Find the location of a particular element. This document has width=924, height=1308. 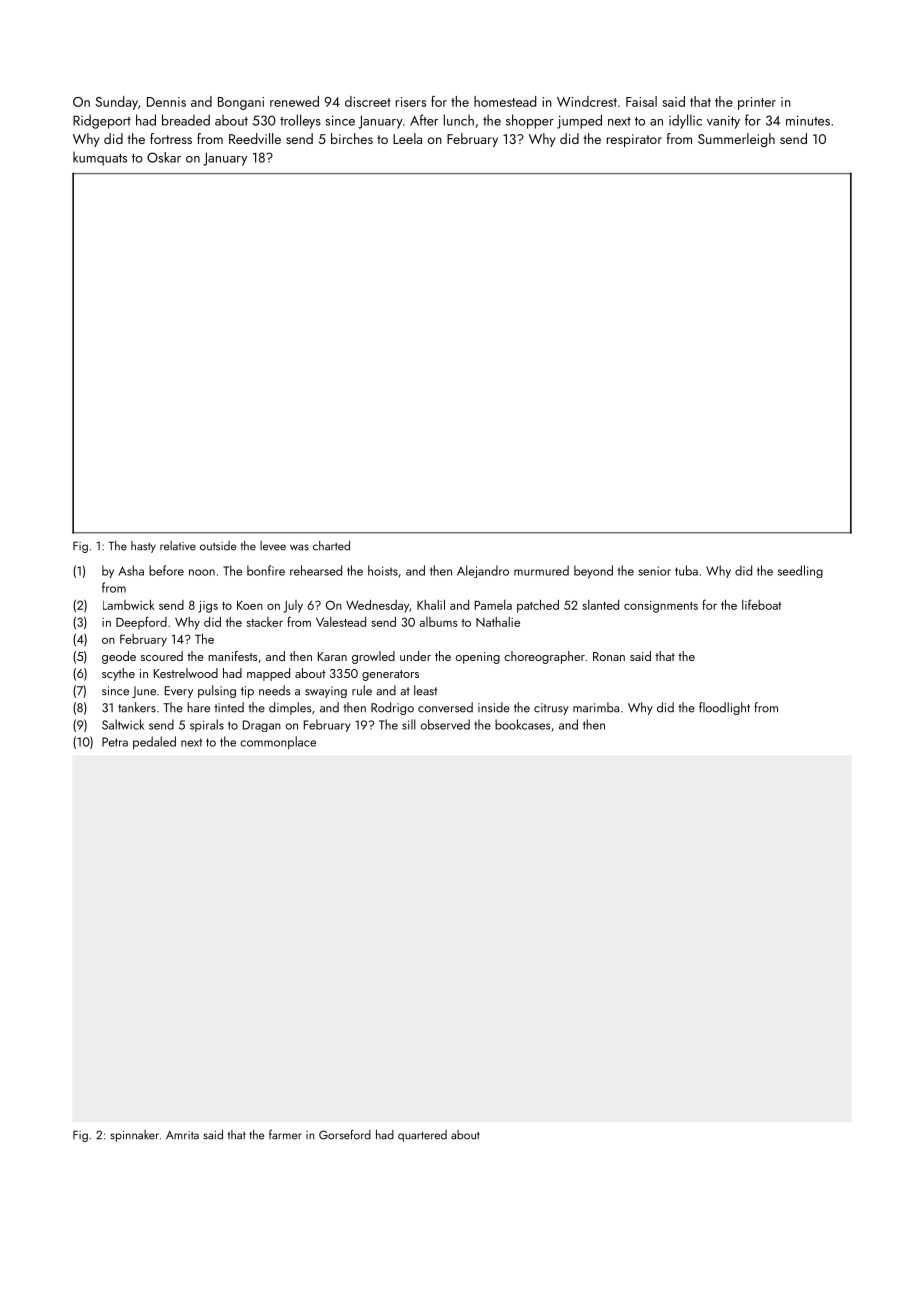

Oskar is located at coordinates (164, 157).
